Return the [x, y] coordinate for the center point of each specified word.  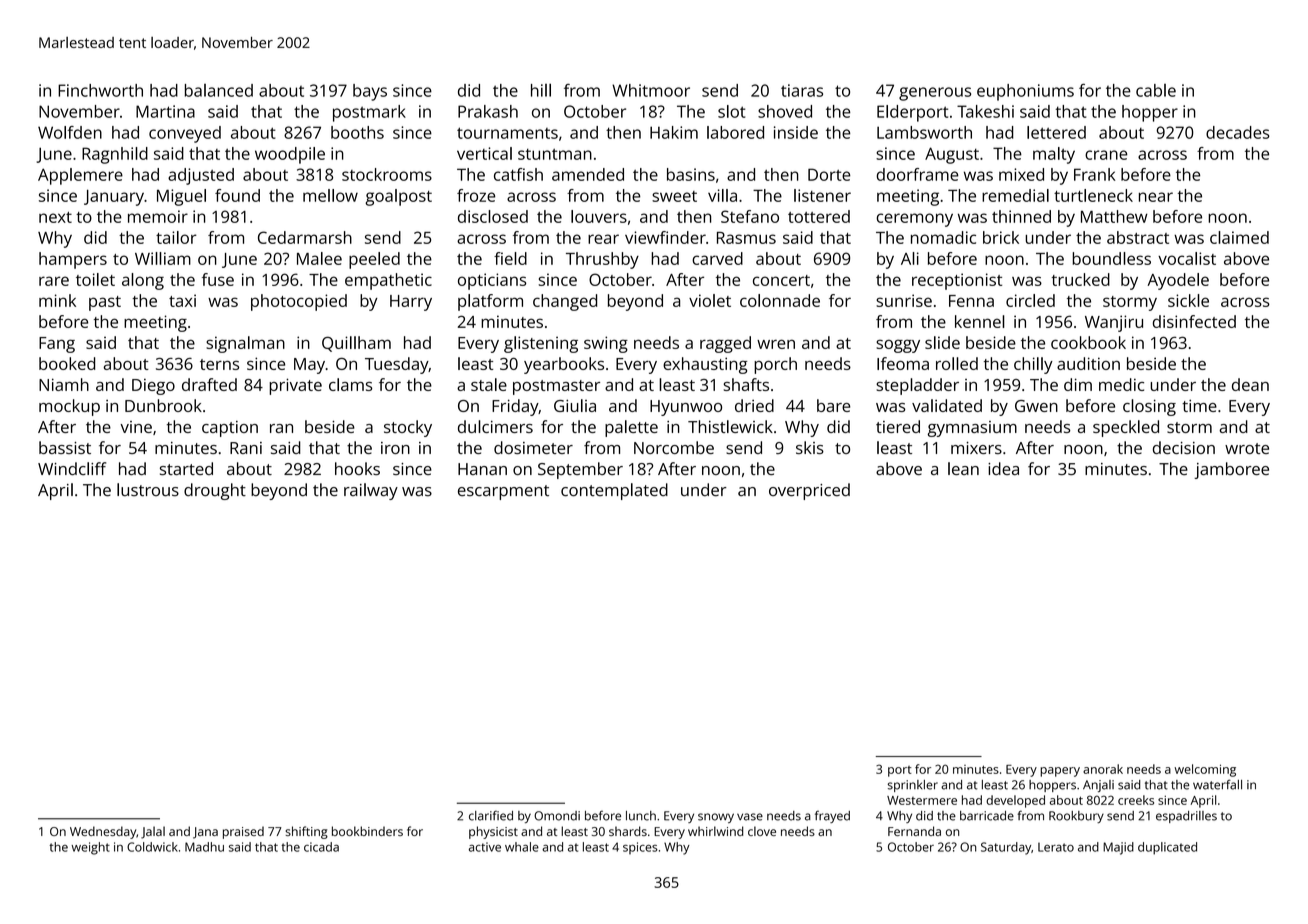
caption [230, 429]
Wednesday [103, 832]
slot [731, 111]
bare [833, 405]
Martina [165, 111]
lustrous [148, 490]
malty [1054, 155]
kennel [980, 321]
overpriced [809, 491]
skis [810, 447]
